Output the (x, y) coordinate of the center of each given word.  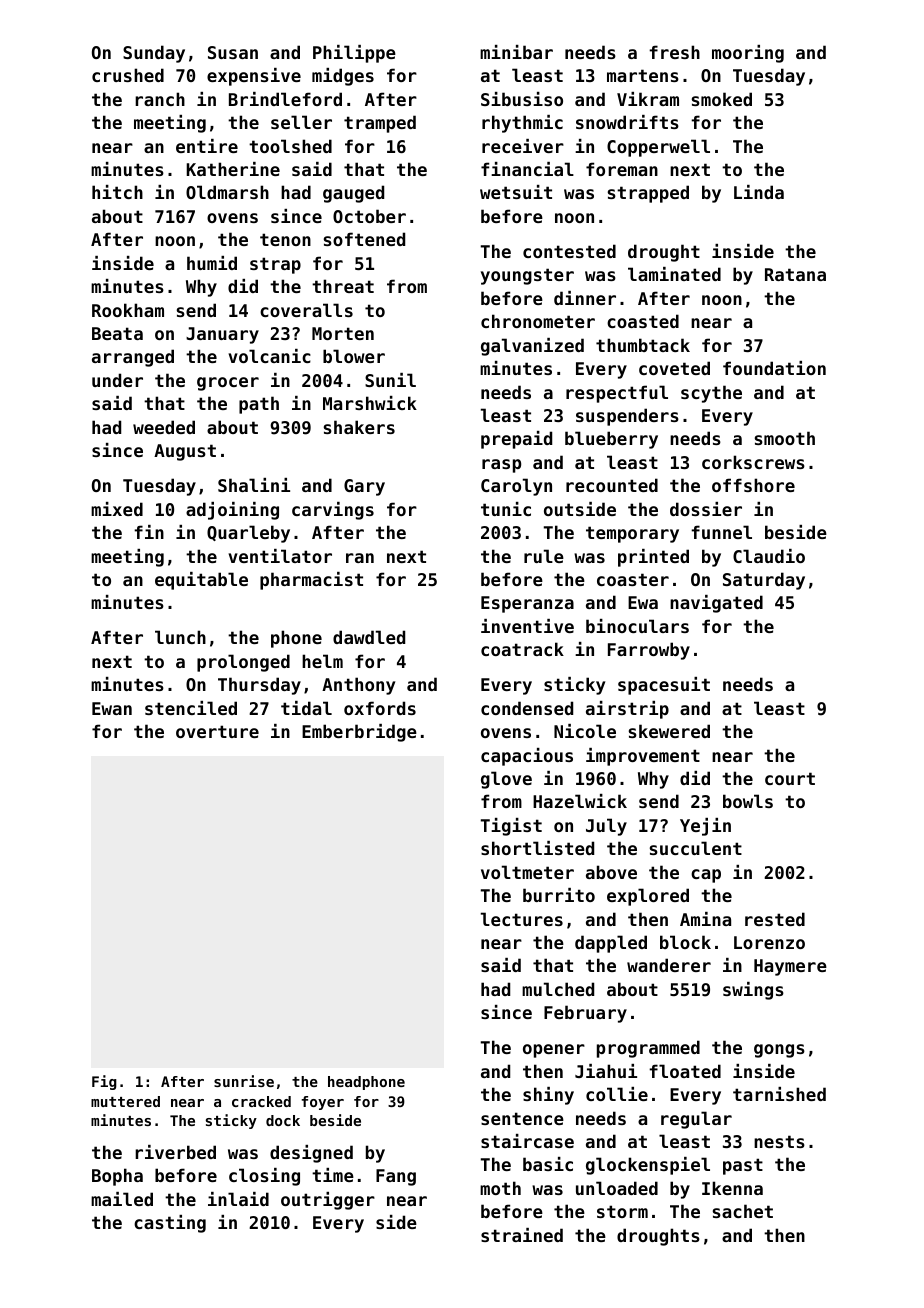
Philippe (354, 54)
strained (522, 1235)
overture (217, 731)
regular (696, 1120)
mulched (558, 989)
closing (264, 1177)
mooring (748, 54)
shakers (359, 427)
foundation (774, 368)
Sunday (154, 54)
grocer (228, 384)
